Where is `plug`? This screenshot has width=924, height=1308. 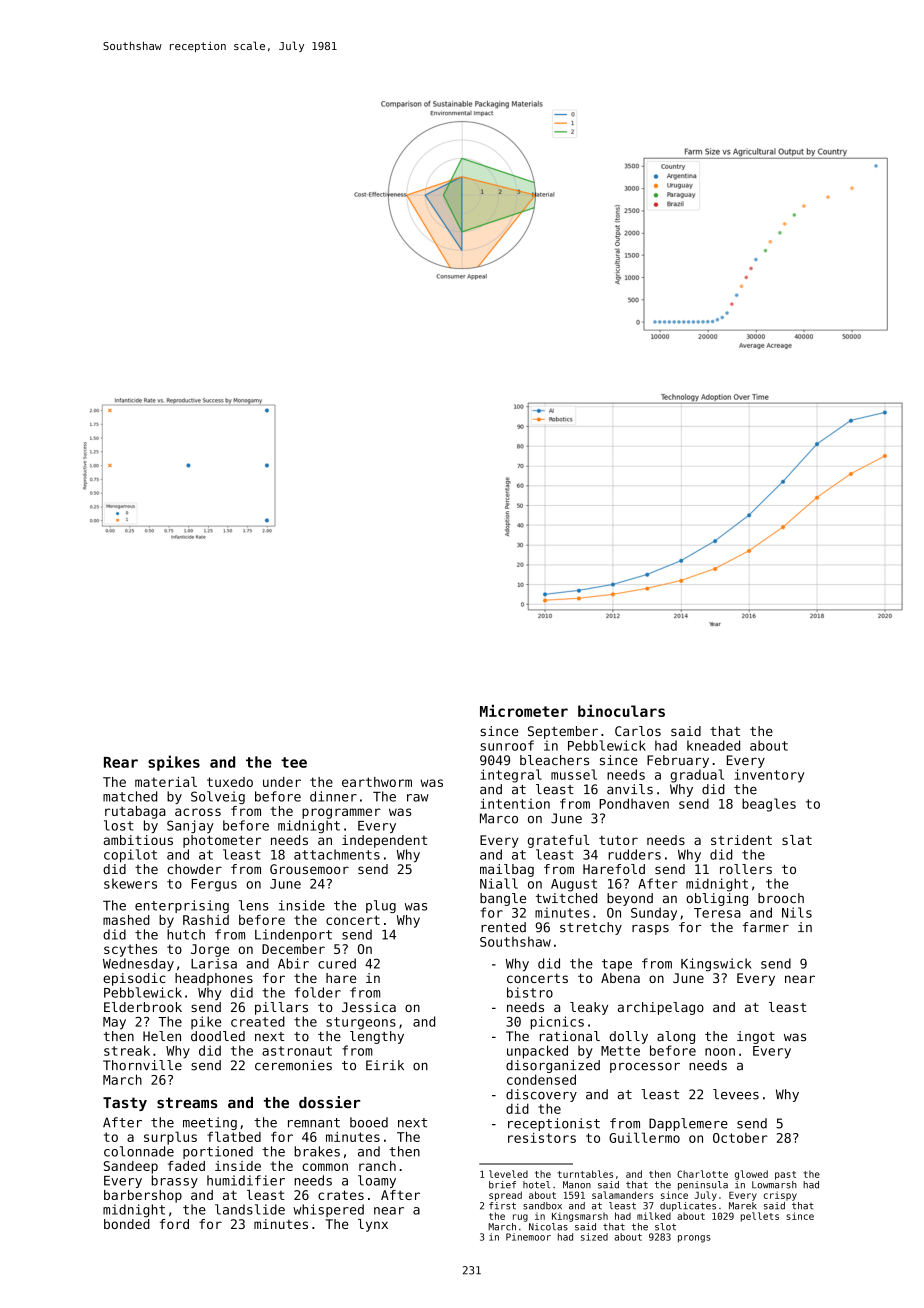
plug is located at coordinates (381, 906).
